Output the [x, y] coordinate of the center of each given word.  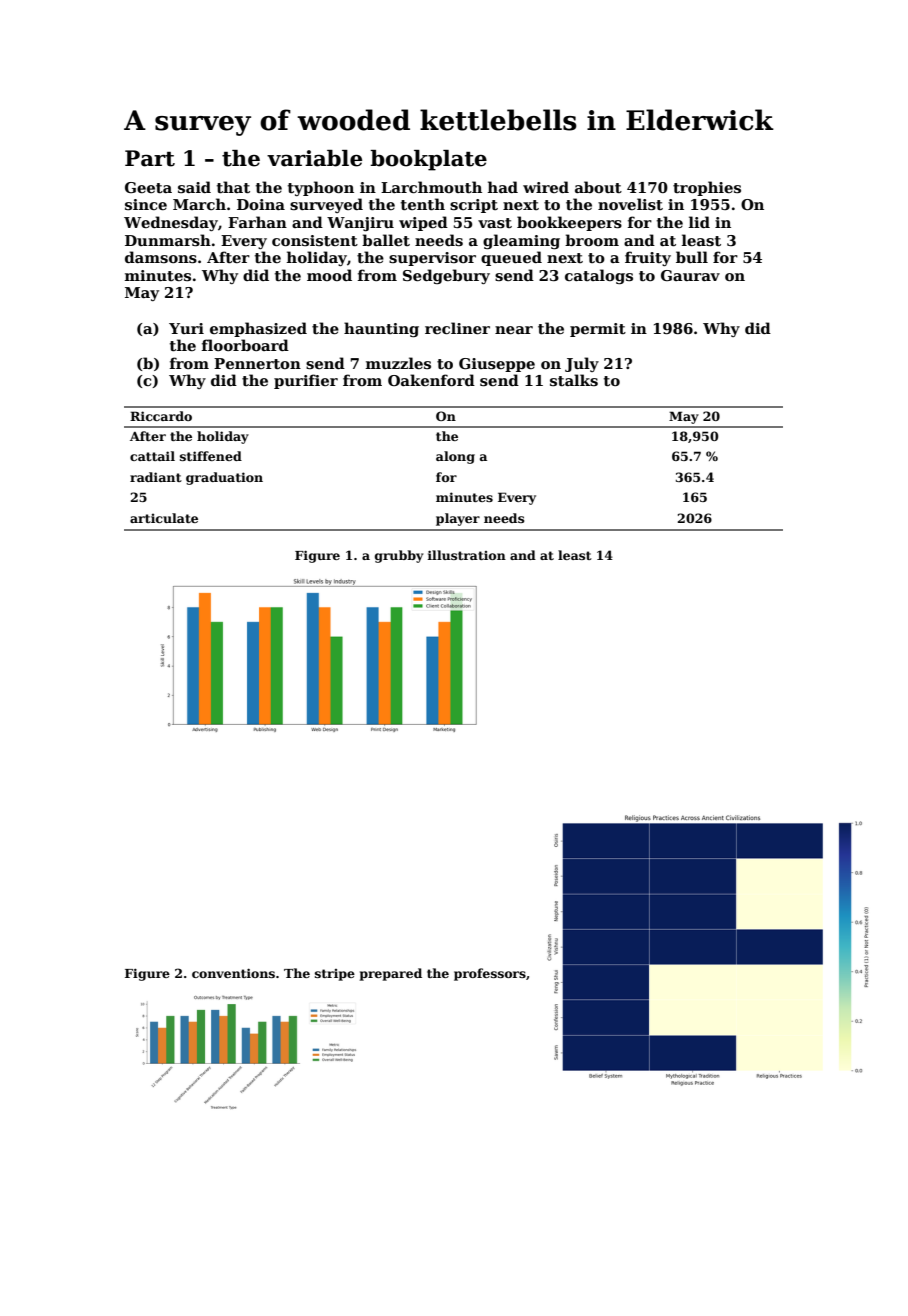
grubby [399, 556]
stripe [335, 975]
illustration [466, 555]
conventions [233, 973]
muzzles [398, 363]
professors [490, 974]
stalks [574, 380]
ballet [386, 240]
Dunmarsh [168, 240]
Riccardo [161, 416]
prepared [391, 974]
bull [692, 257]
